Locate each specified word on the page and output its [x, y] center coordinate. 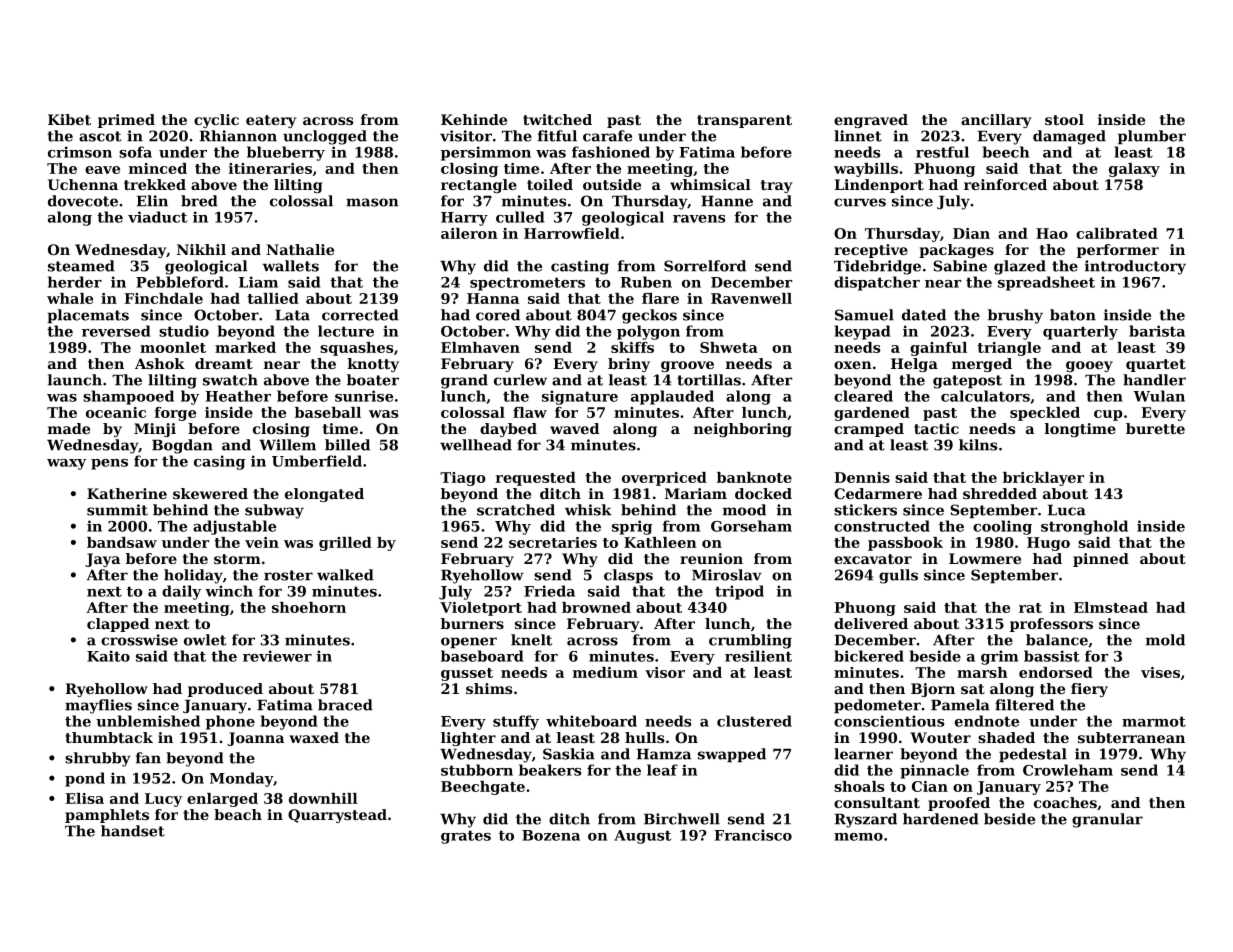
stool [1064, 119]
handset [133, 831]
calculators [985, 396]
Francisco [753, 835]
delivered [871, 623]
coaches [1065, 802]
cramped [869, 430]
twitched [557, 119]
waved [574, 428]
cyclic [216, 121]
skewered [210, 493]
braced [345, 705]
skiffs [632, 347]
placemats [88, 316]
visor [665, 672]
